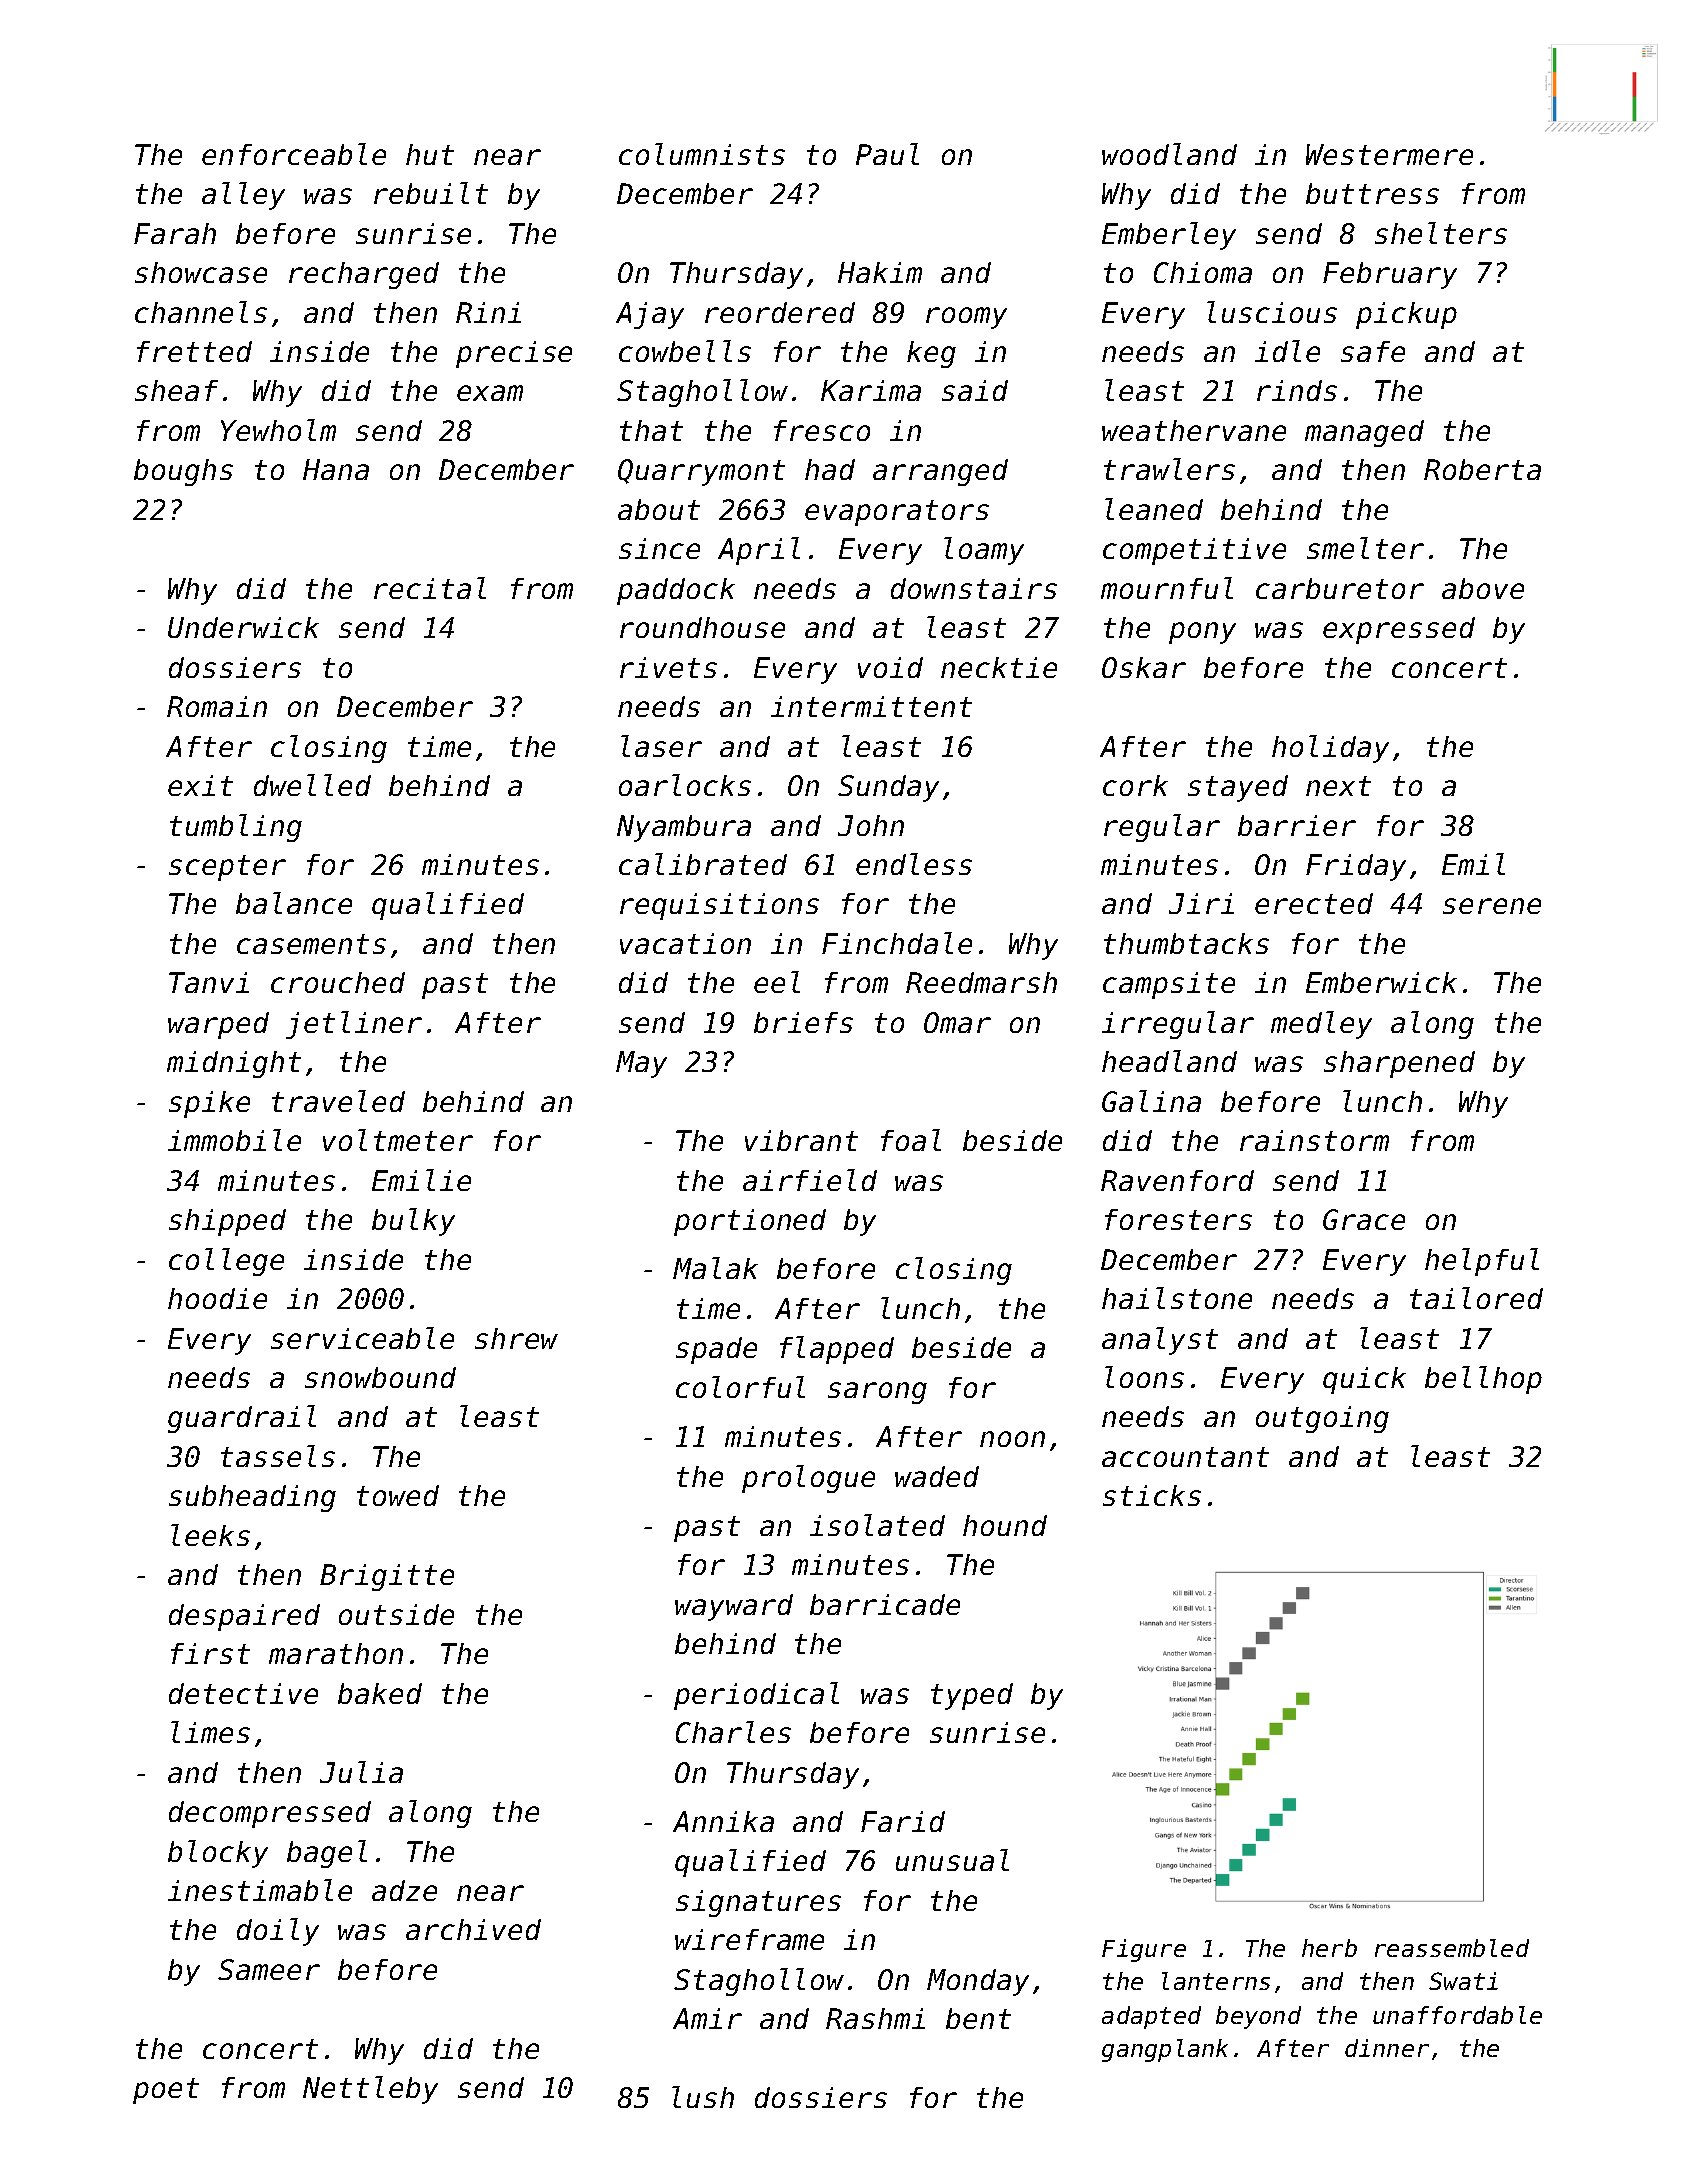 Image resolution: width=1683 pixels, height=2178 pixels. What do you see at coordinates (685, 943) in the document?
I see `vacation` at bounding box center [685, 943].
